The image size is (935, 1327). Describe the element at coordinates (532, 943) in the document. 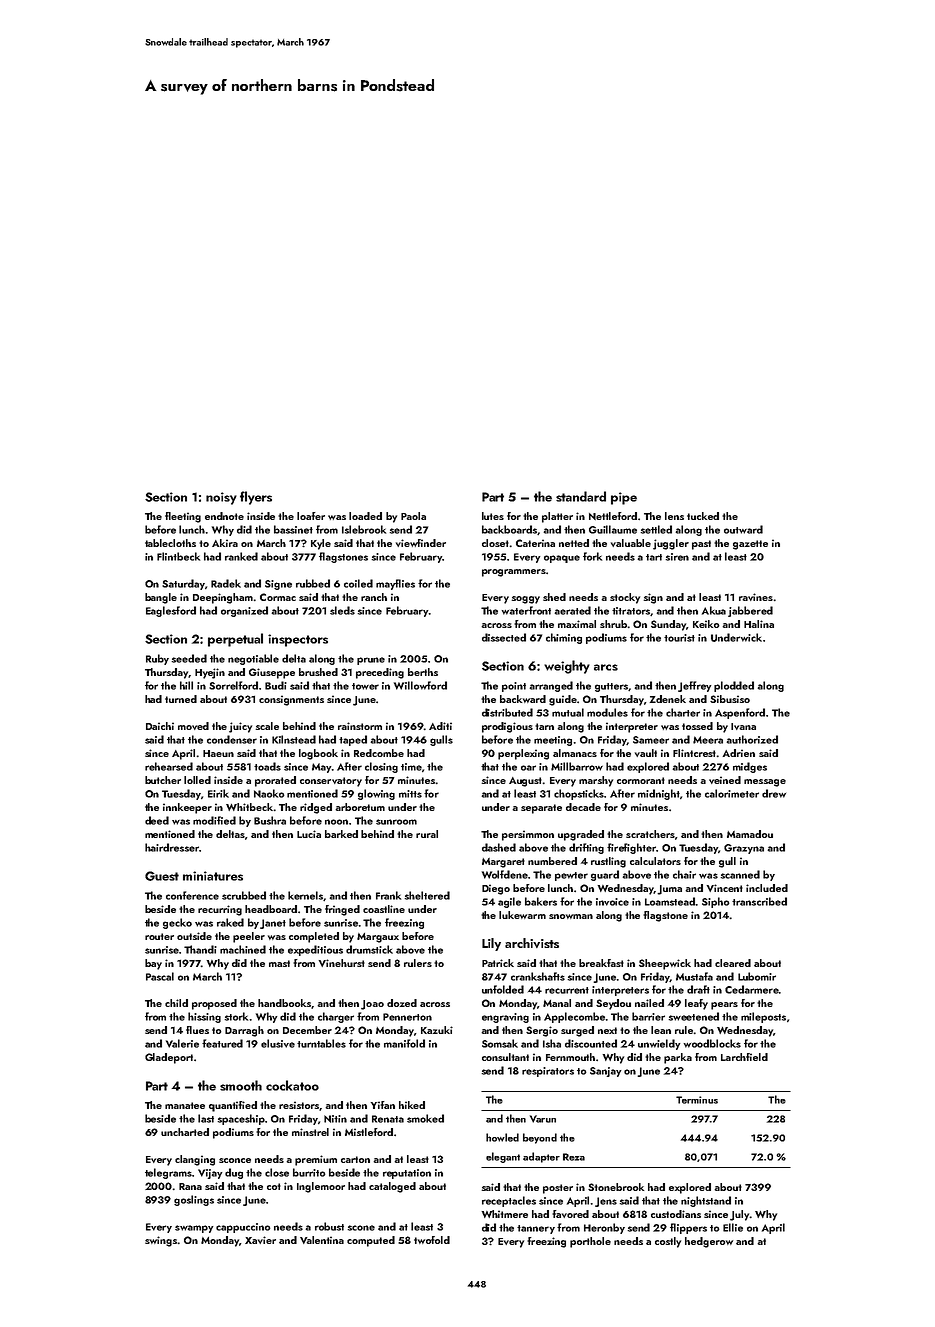

I see `archivists` at that location.
